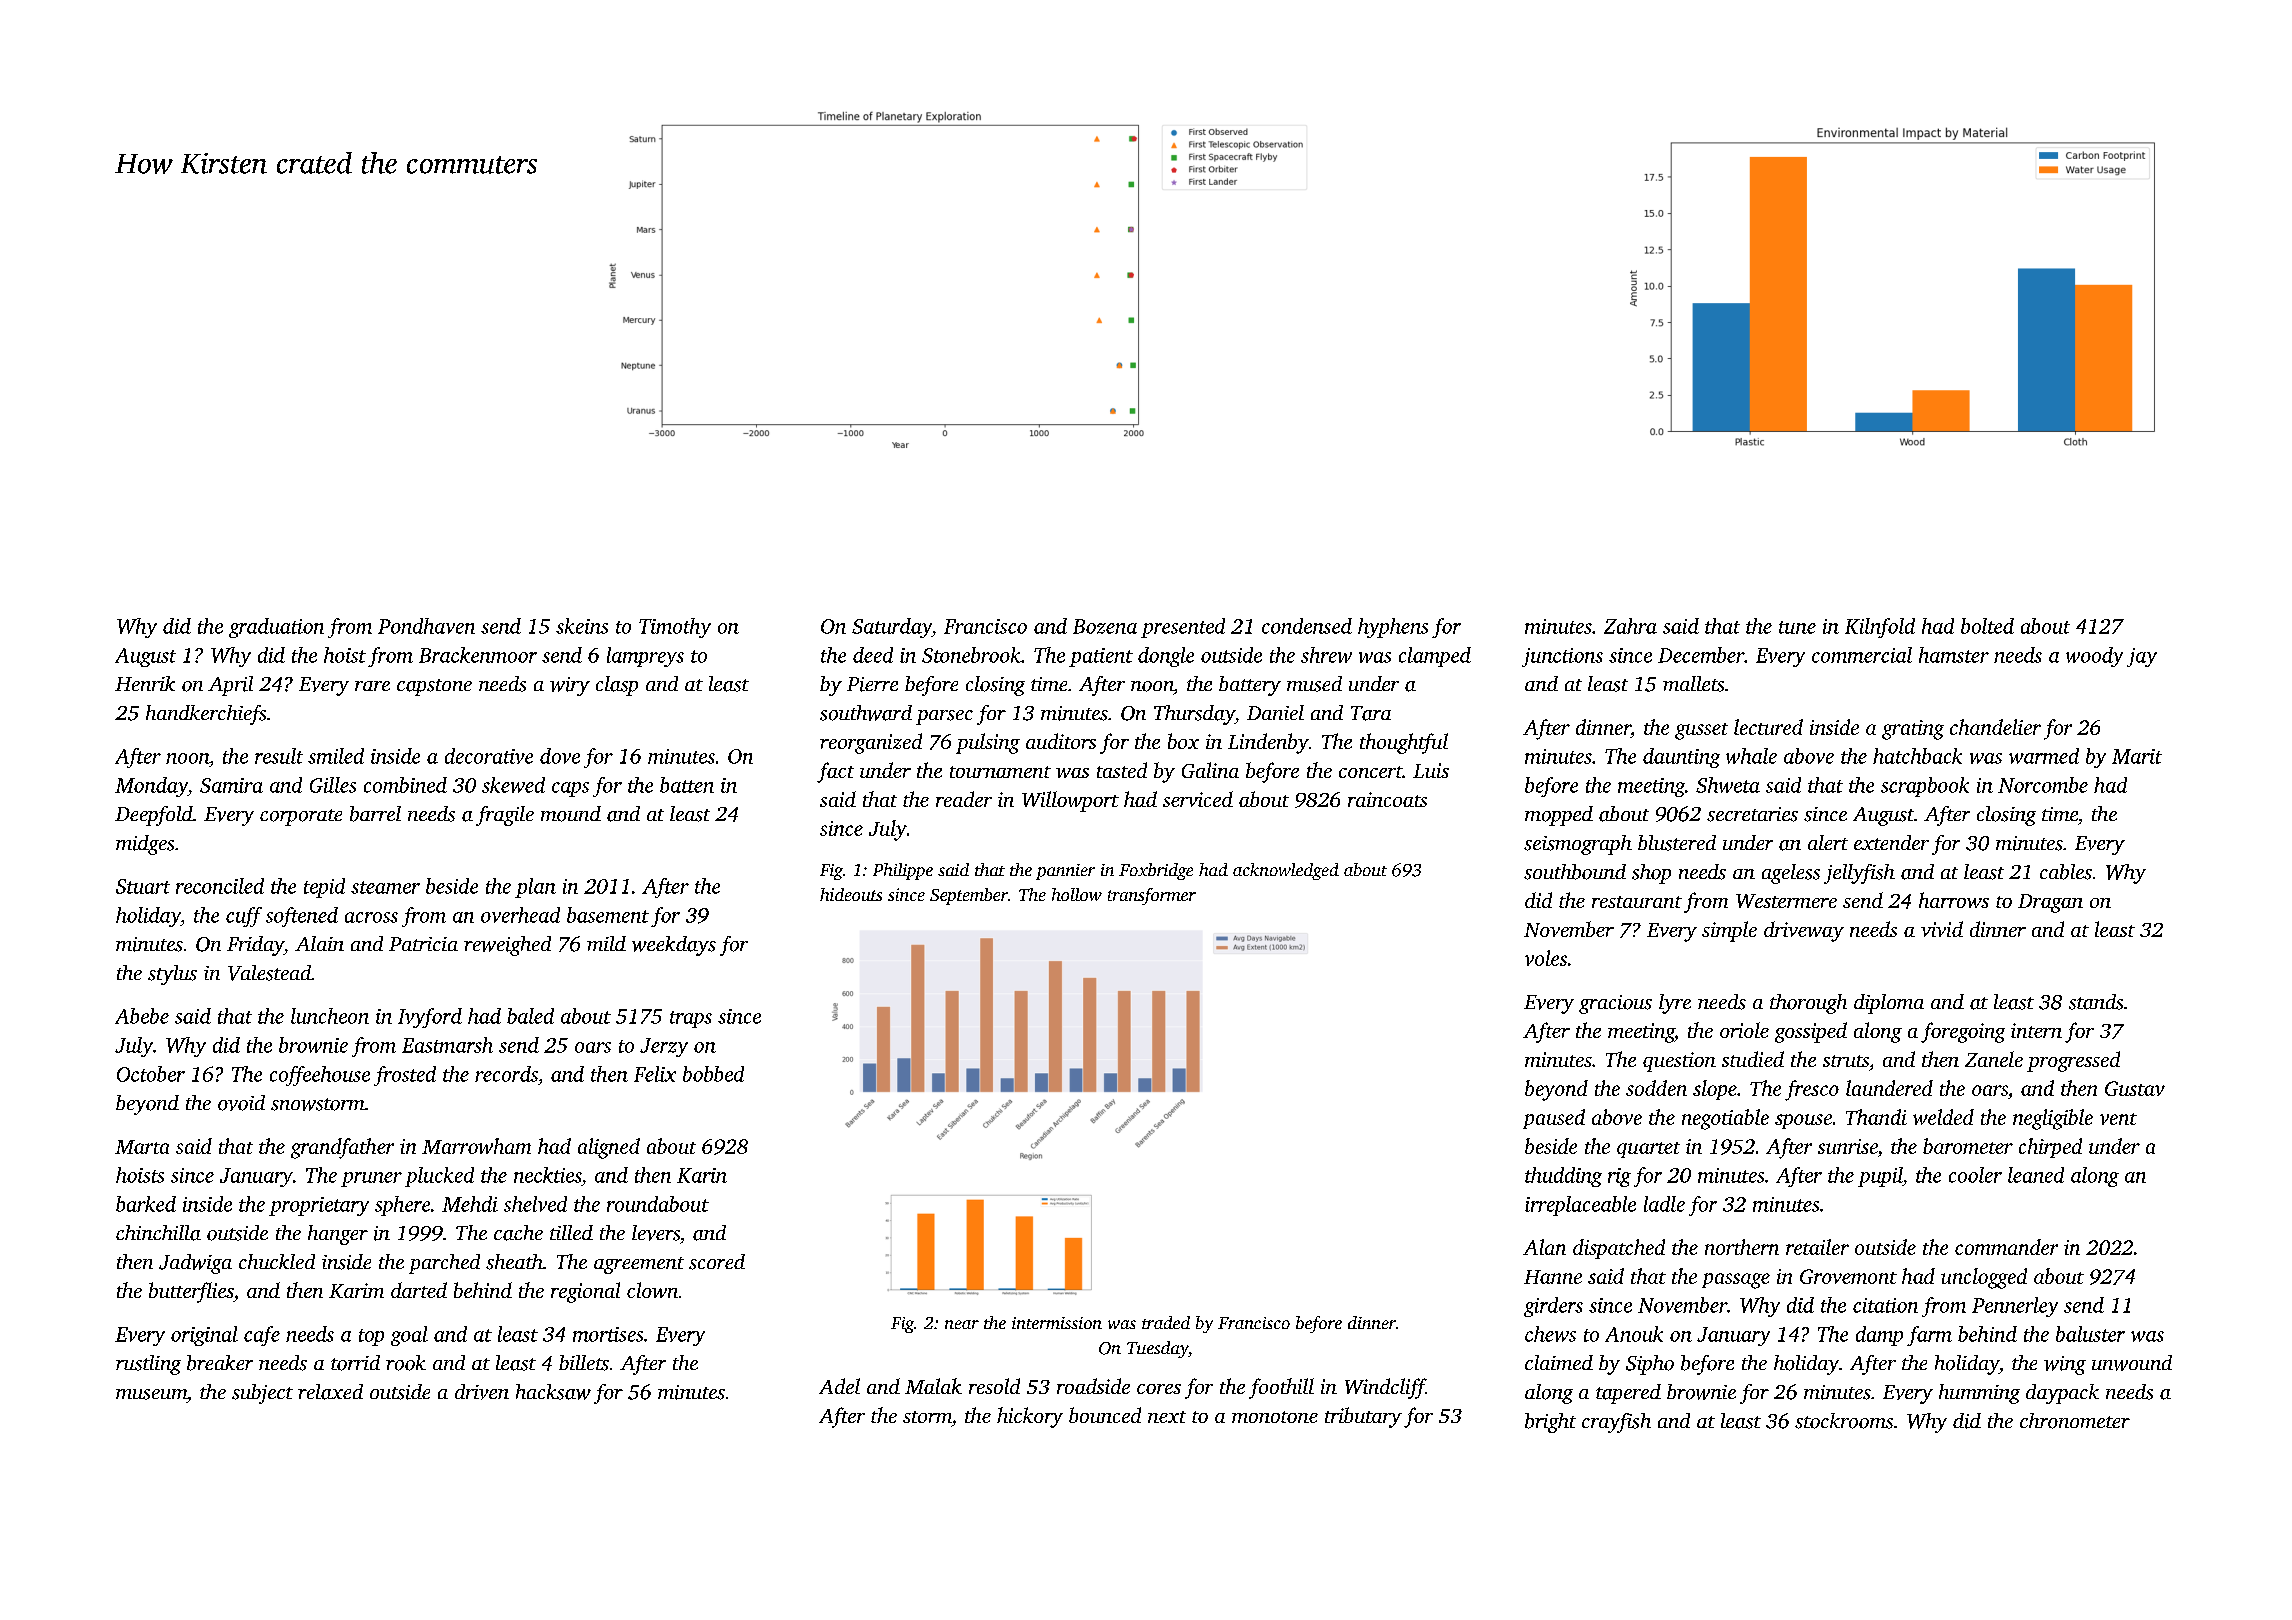 This image has height=1620, width=2292. Describe the element at coordinates (191, 1292) in the image. I see `butterflies` at that location.
